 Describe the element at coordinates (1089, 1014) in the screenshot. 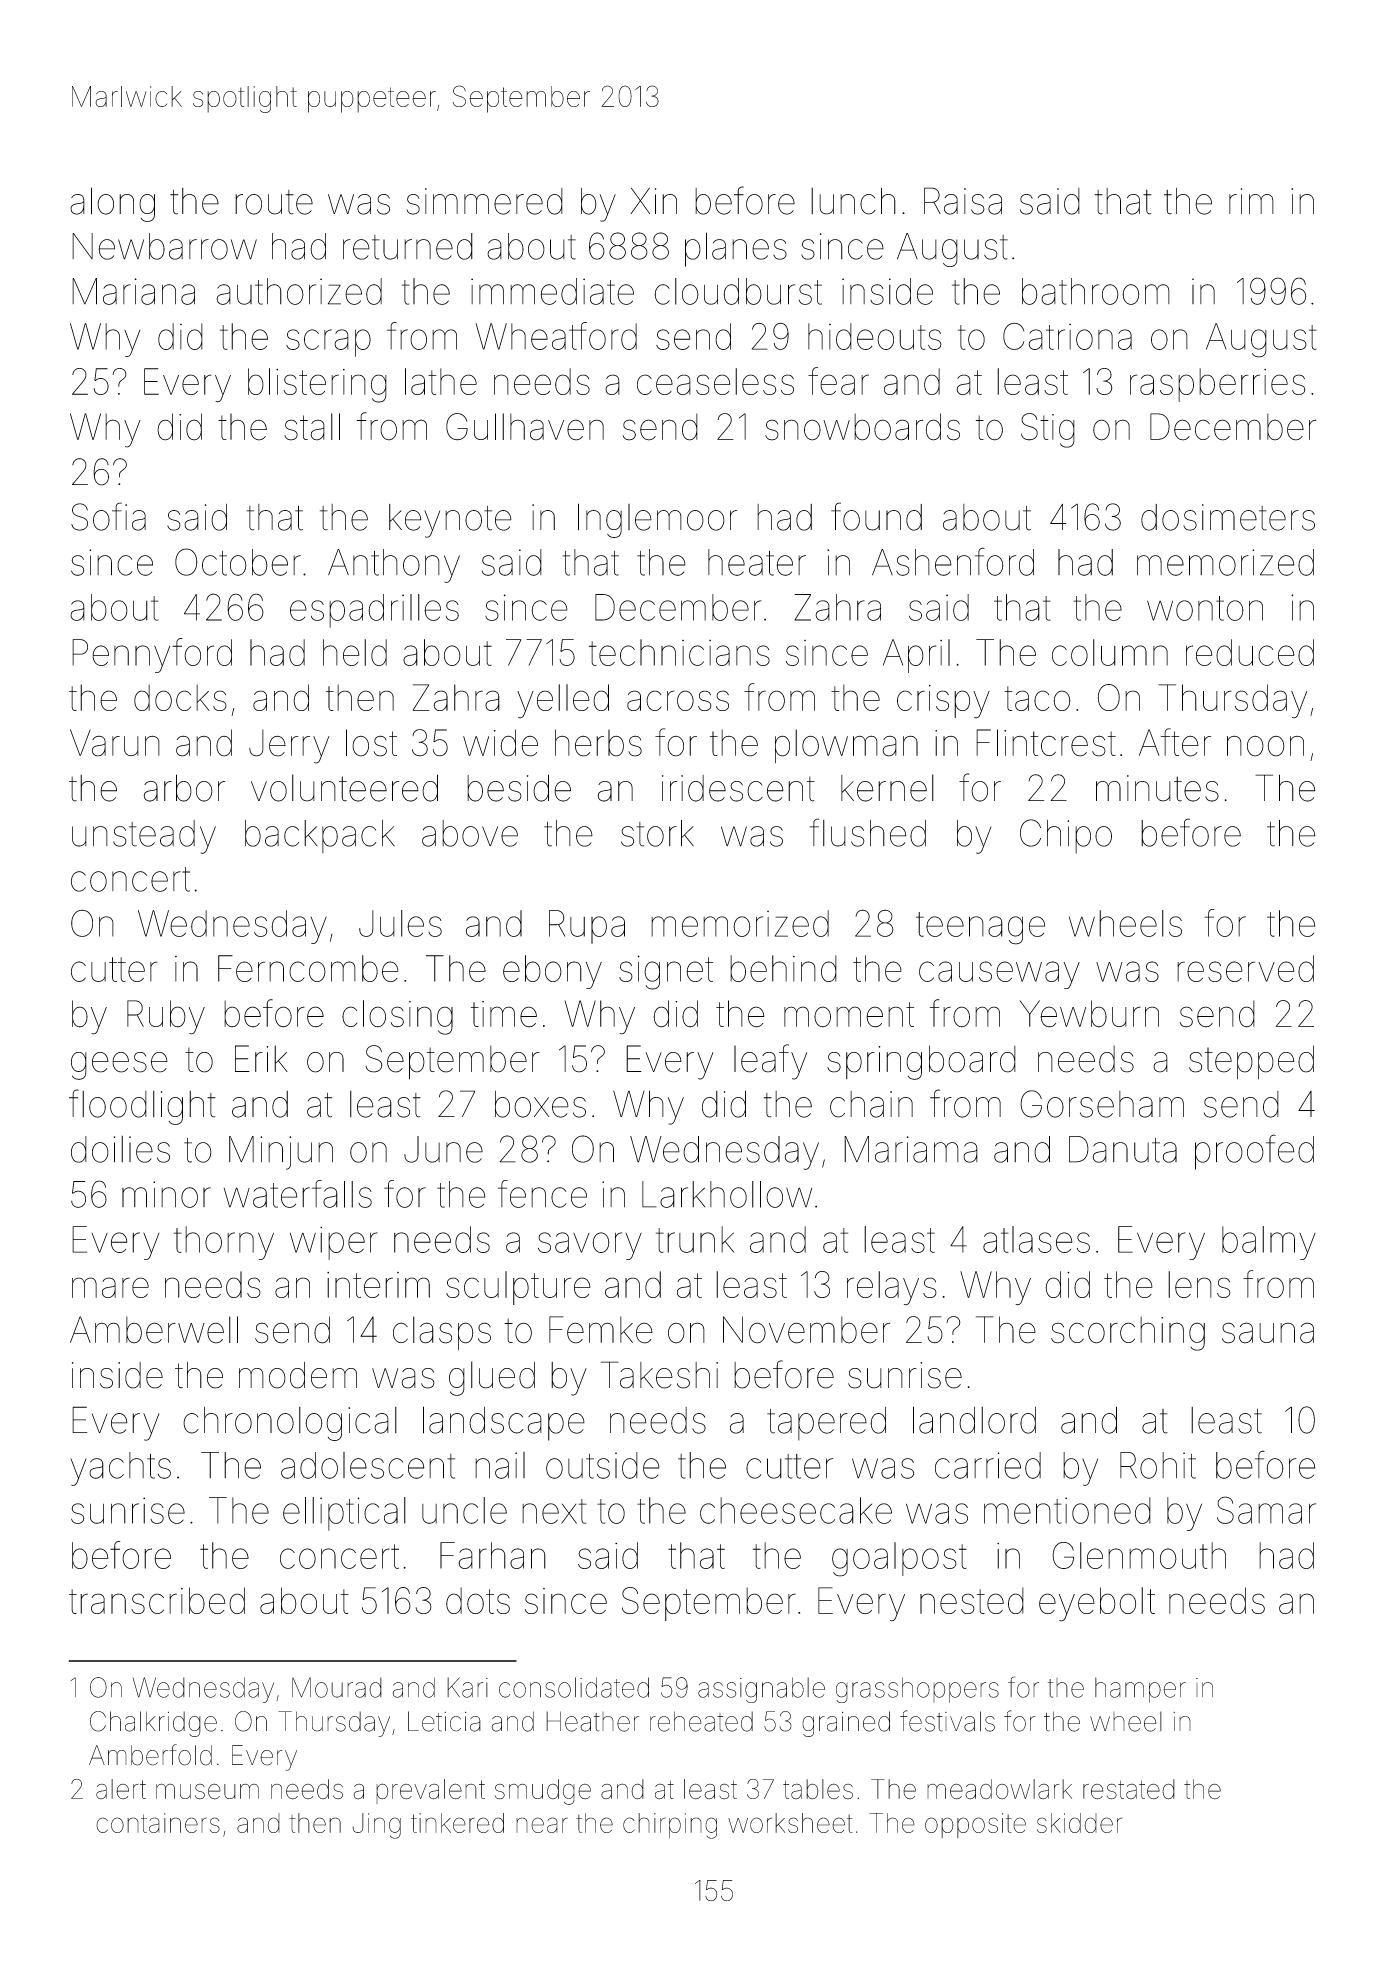

I see `Yewburn` at that location.
